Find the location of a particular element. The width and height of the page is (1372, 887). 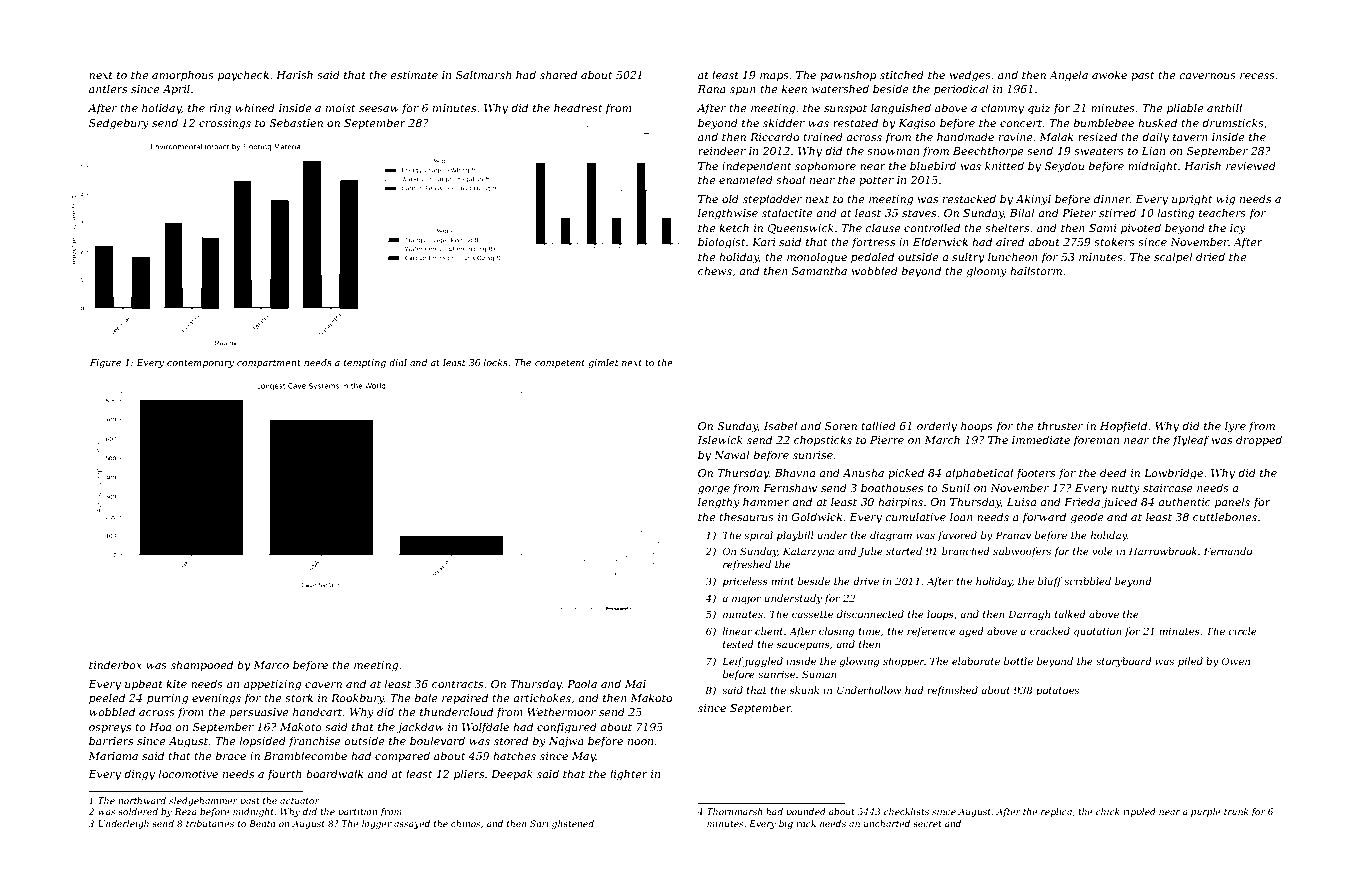

refreshed is located at coordinates (747, 565).
